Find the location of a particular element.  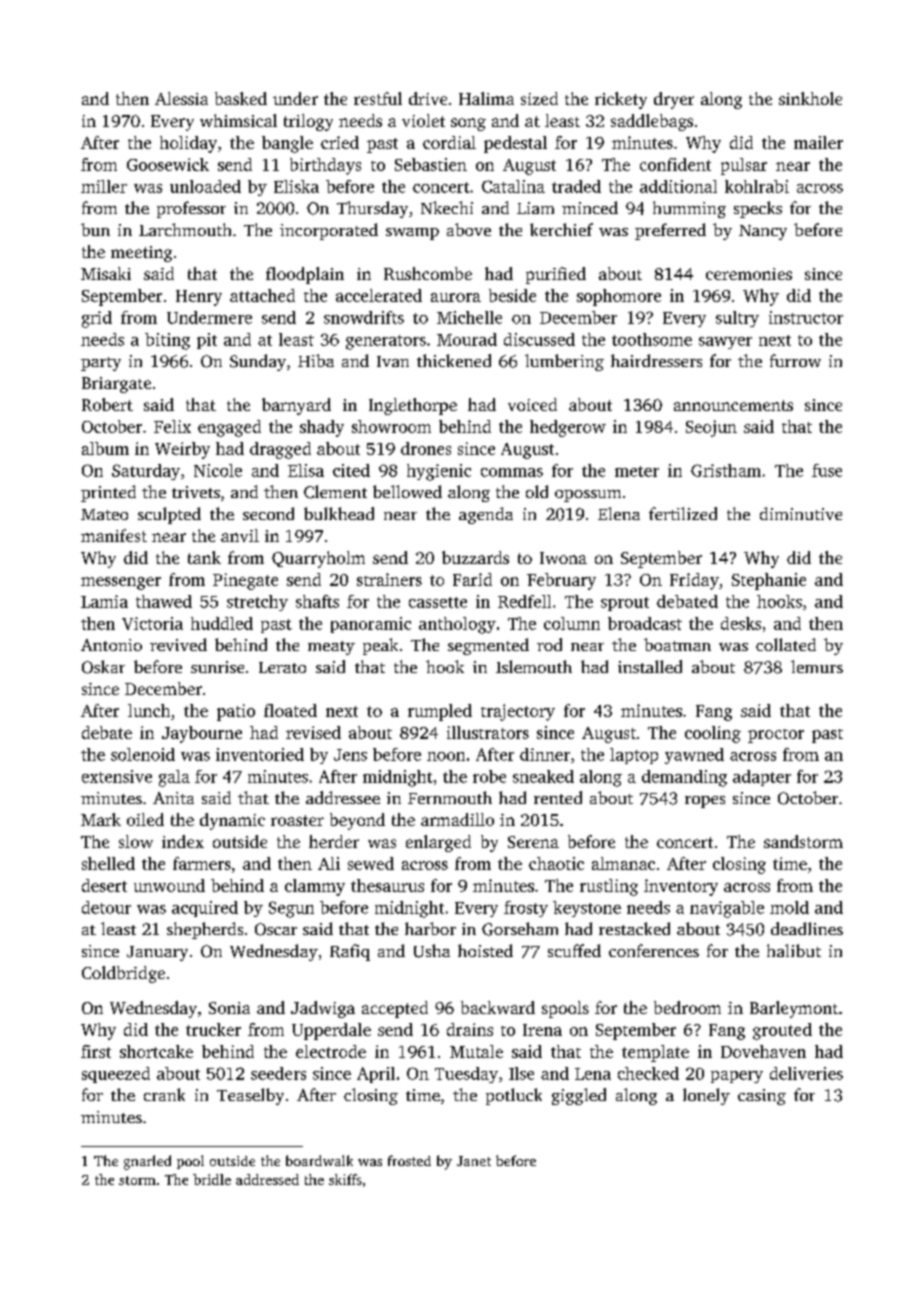

printed is located at coordinates (108, 493).
